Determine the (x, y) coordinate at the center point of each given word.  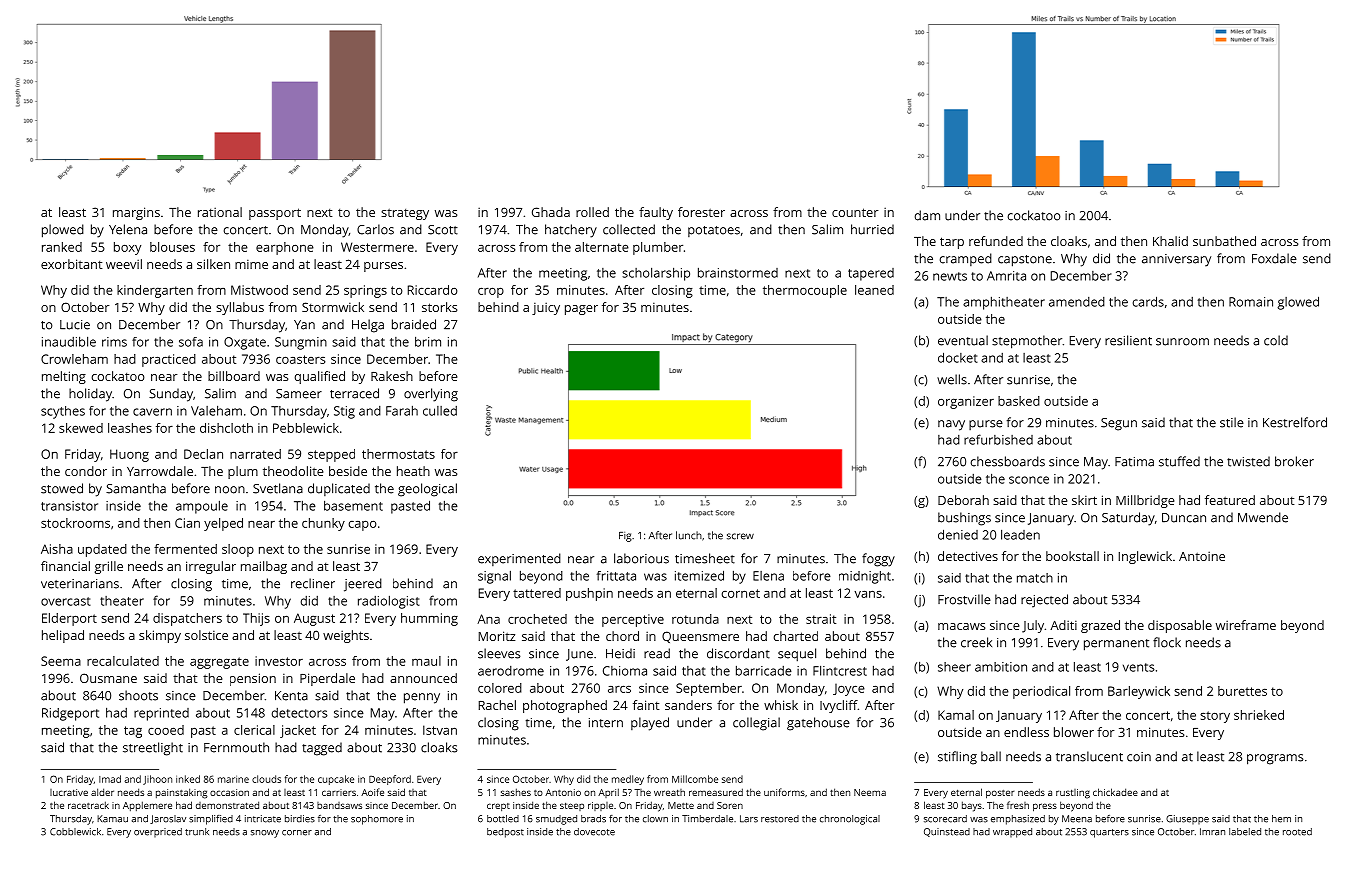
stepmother (1027, 342)
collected (629, 229)
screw (740, 536)
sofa (191, 342)
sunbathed (1224, 241)
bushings (964, 519)
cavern (152, 412)
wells (952, 379)
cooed (166, 730)
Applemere (147, 806)
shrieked (1259, 715)
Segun (1119, 424)
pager (581, 310)
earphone (285, 248)
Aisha (57, 549)
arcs (619, 689)
